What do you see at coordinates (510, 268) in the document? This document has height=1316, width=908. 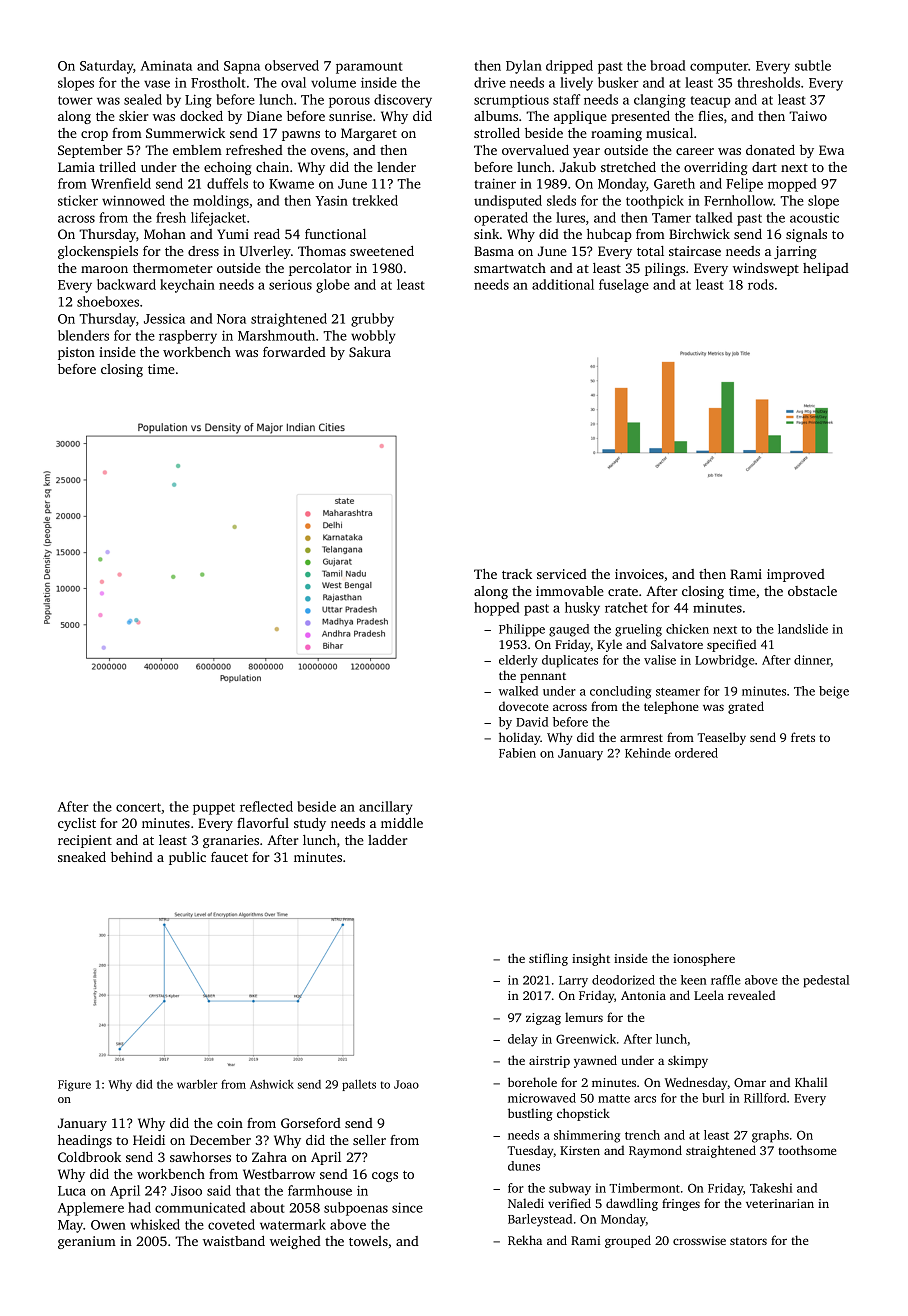 I see `smartwatch` at bounding box center [510, 268].
